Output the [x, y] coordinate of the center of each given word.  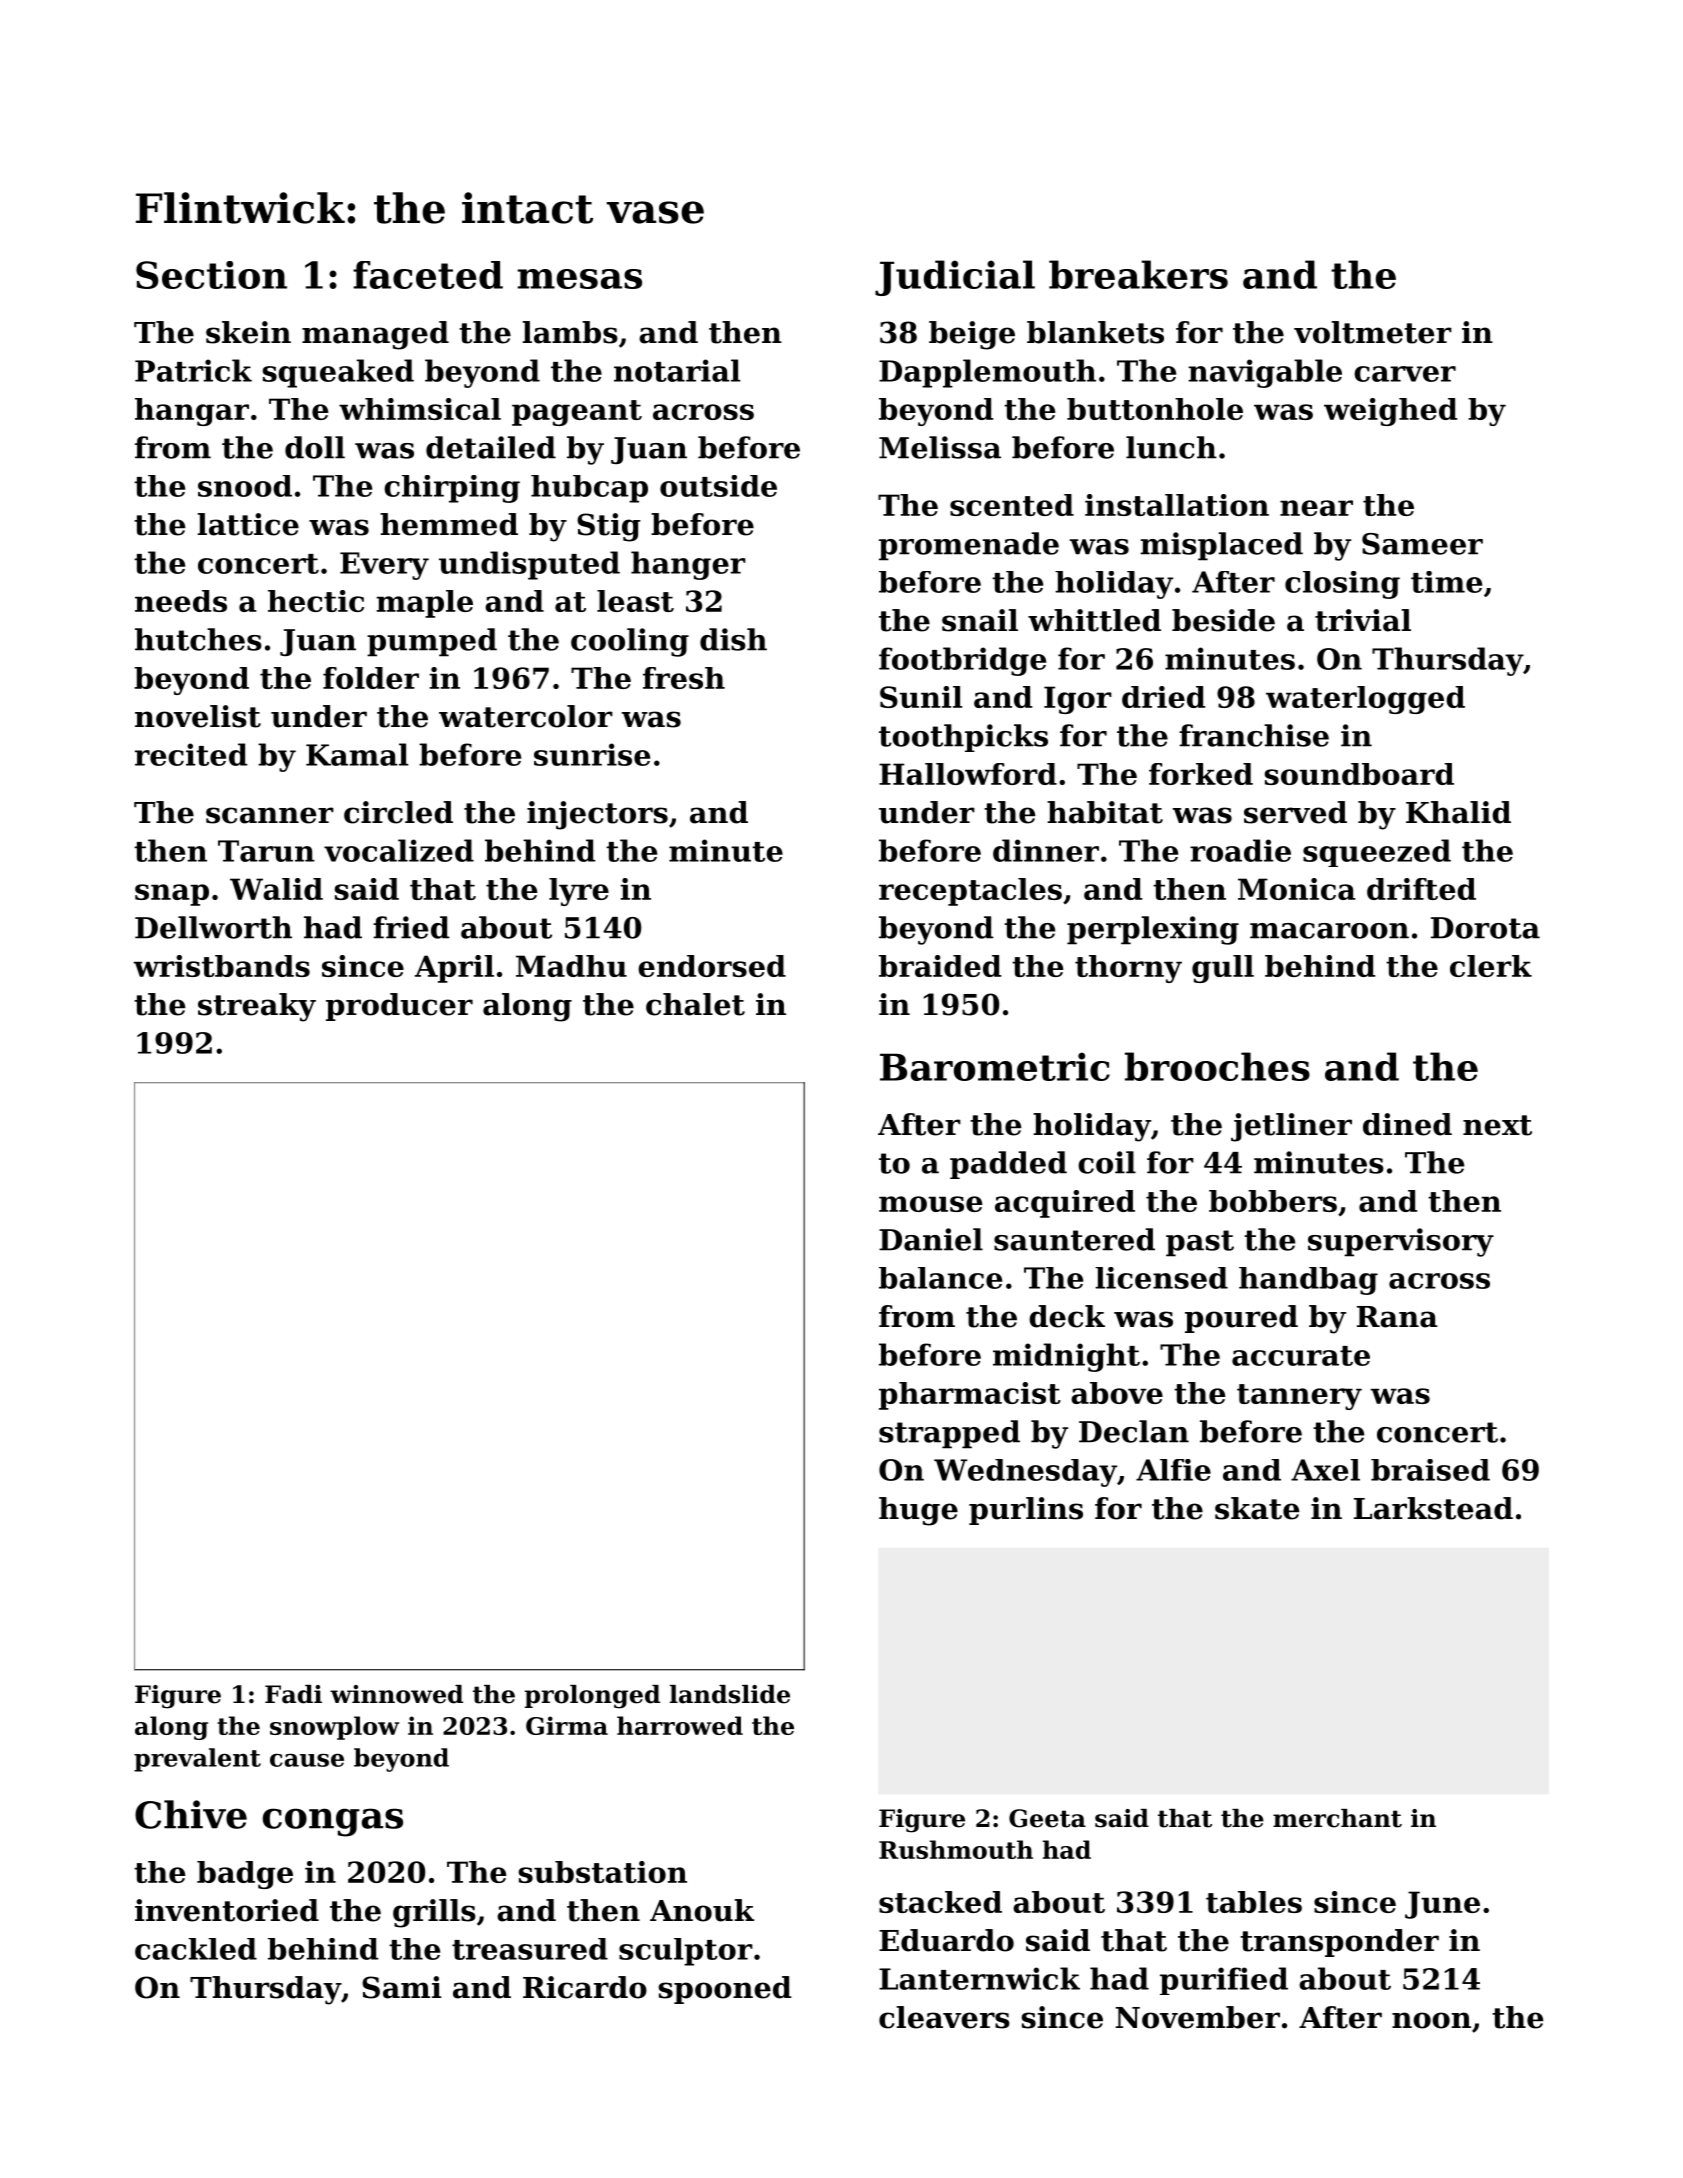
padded [1008, 1165]
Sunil [921, 697]
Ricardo [585, 1987]
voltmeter [1373, 332]
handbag [1308, 1281]
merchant [1337, 1818]
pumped [432, 642]
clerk [1491, 966]
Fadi [293, 1694]
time [1446, 582]
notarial [677, 370]
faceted [428, 275]
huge [918, 1511]
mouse [931, 1204]
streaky [257, 1007]
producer [399, 1007]
